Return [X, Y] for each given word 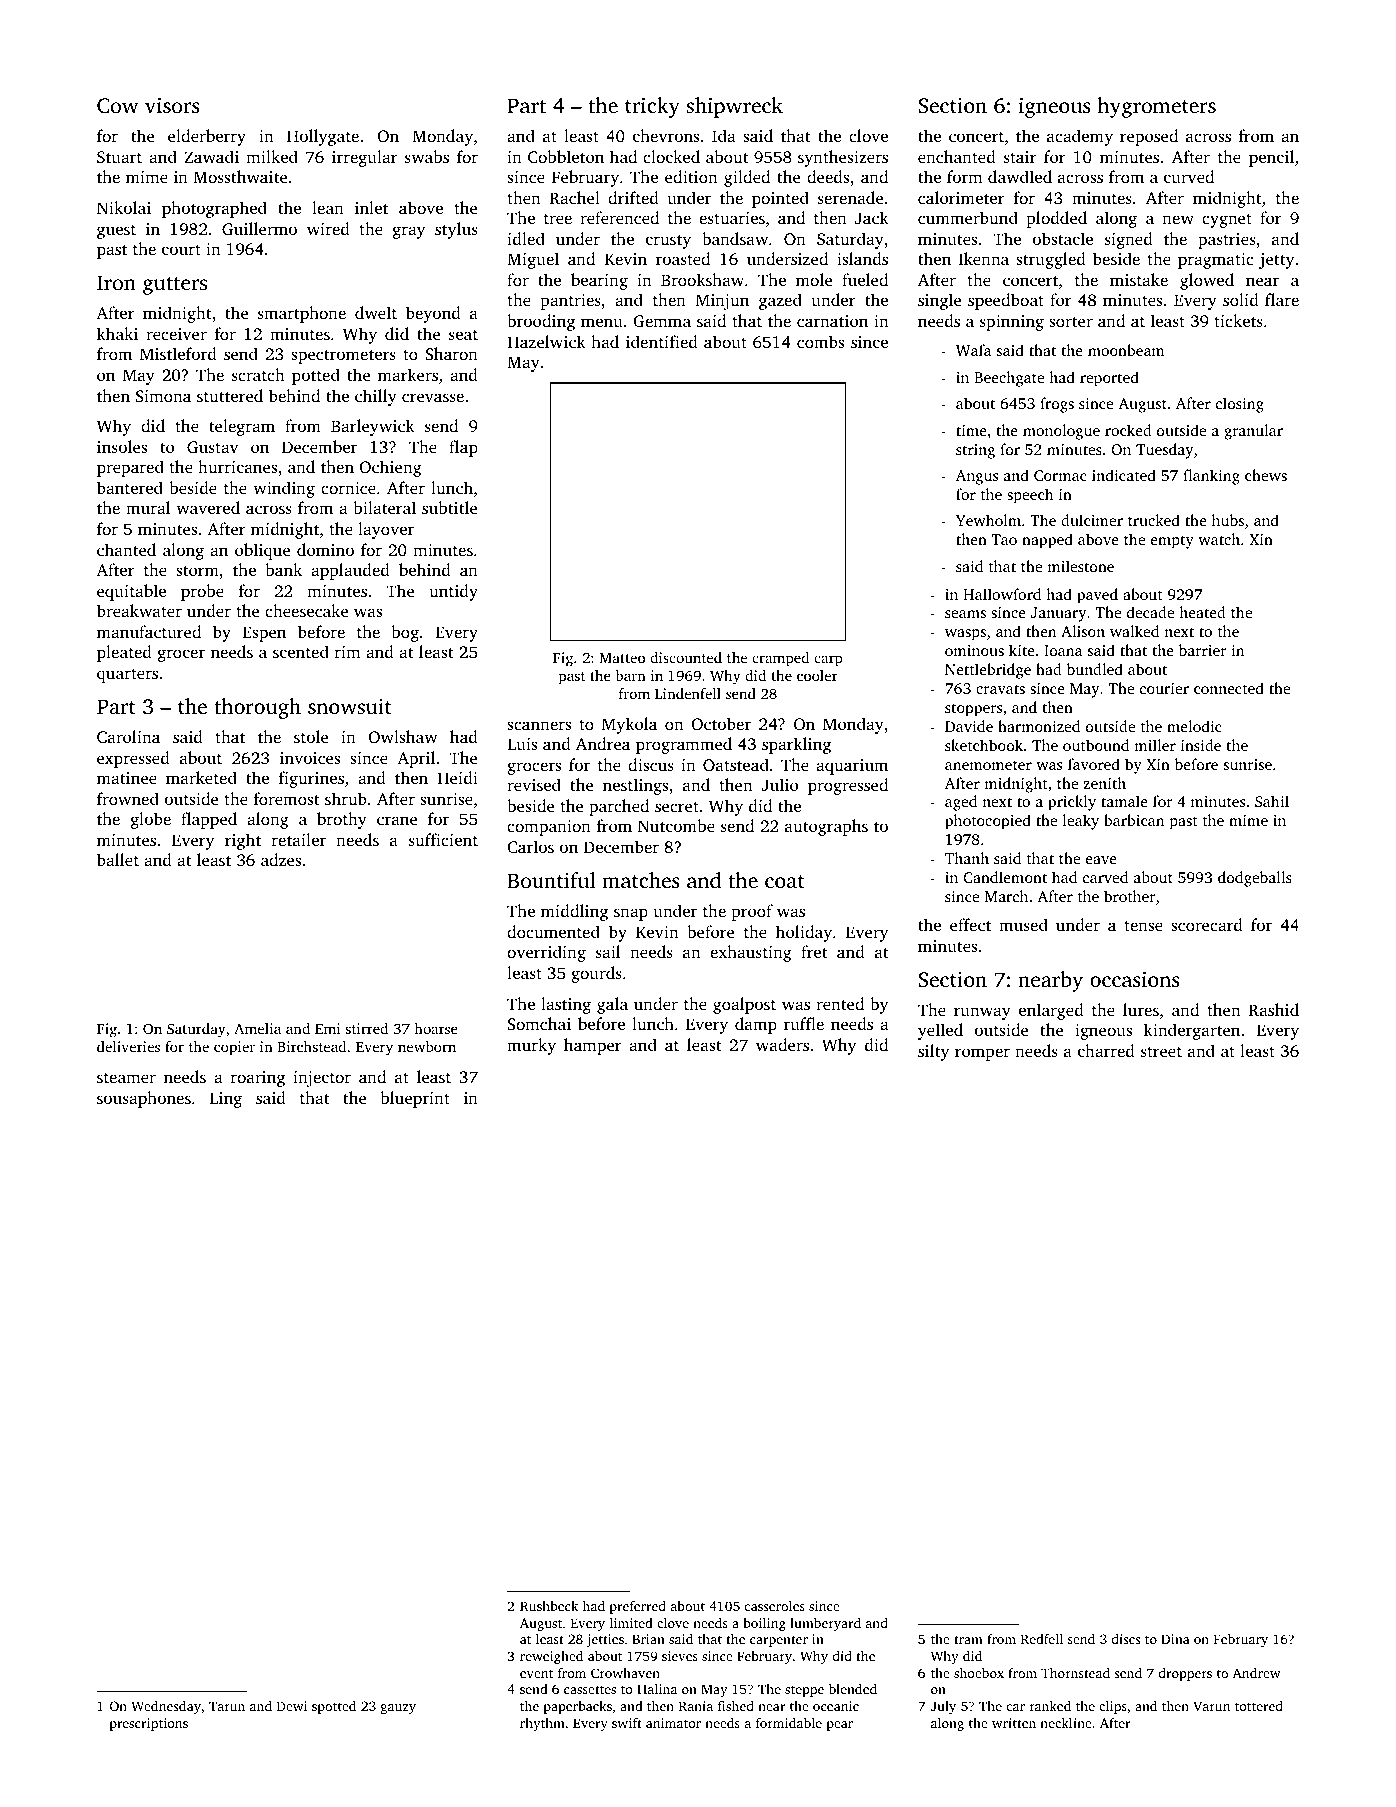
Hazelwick [546, 341]
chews [1266, 475]
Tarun [227, 1706]
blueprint [415, 1099]
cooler [817, 675]
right [243, 841]
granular [1253, 432]
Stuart [119, 157]
